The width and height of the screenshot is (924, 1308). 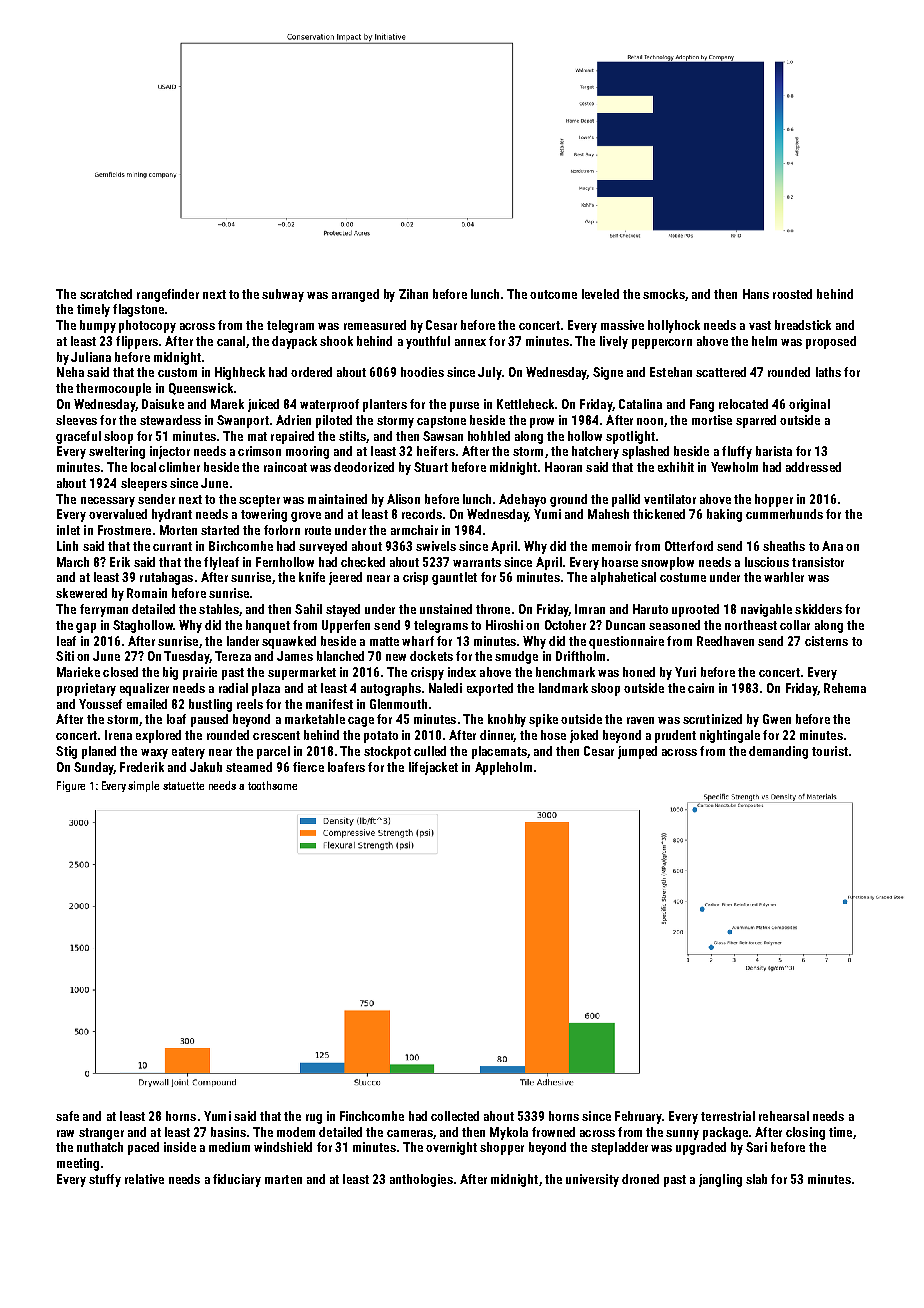 What do you see at coordinates (600, 294) in the screenshot?
I see `leveled` at bounding box center [600, 294].
